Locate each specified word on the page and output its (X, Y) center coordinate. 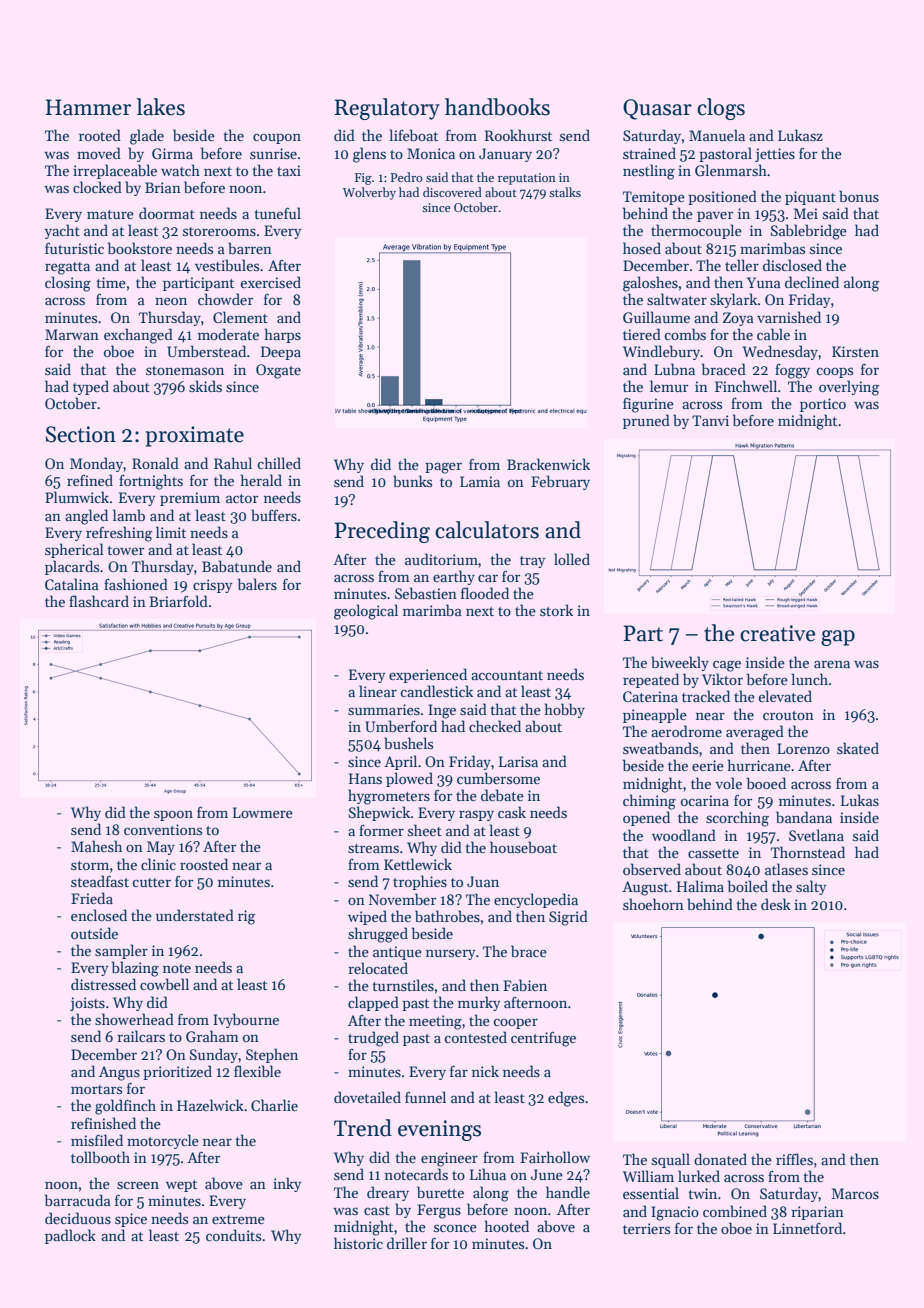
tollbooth (100, 1157)
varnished (789, 317)
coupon (277, 139)
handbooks (497, 107)
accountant (507, 675)
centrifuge (543, 1039)
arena (832, 664)
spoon (173, 815)
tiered (642, 334)
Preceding (382, 532)
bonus (859, 196)
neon (171, 301)
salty (811, 887)
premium (190, 499)
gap (838, 638)
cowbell (164, 984)
